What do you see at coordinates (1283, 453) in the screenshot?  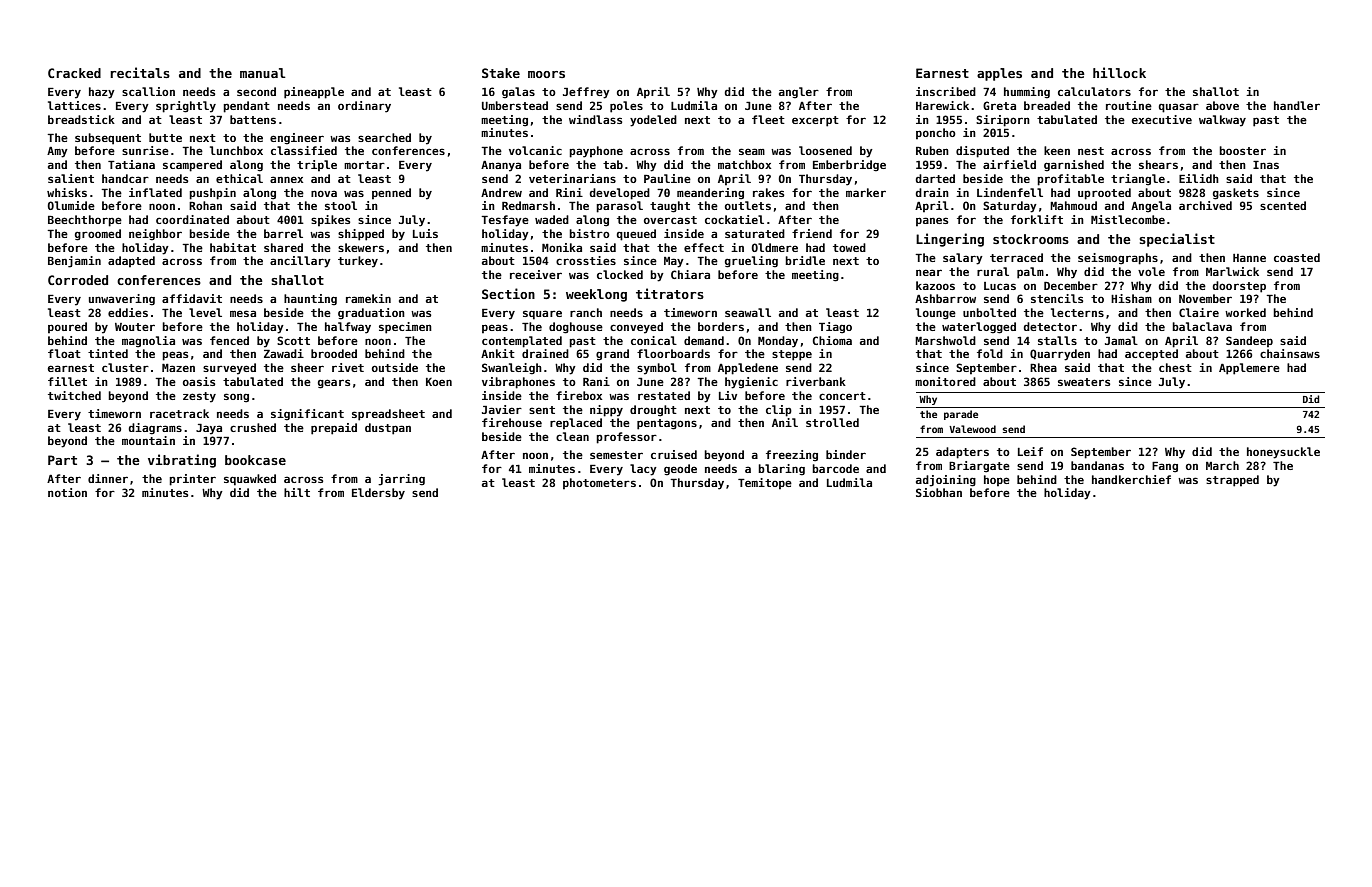 I see `honeysuckle` at bounding box center [1283, 453].
